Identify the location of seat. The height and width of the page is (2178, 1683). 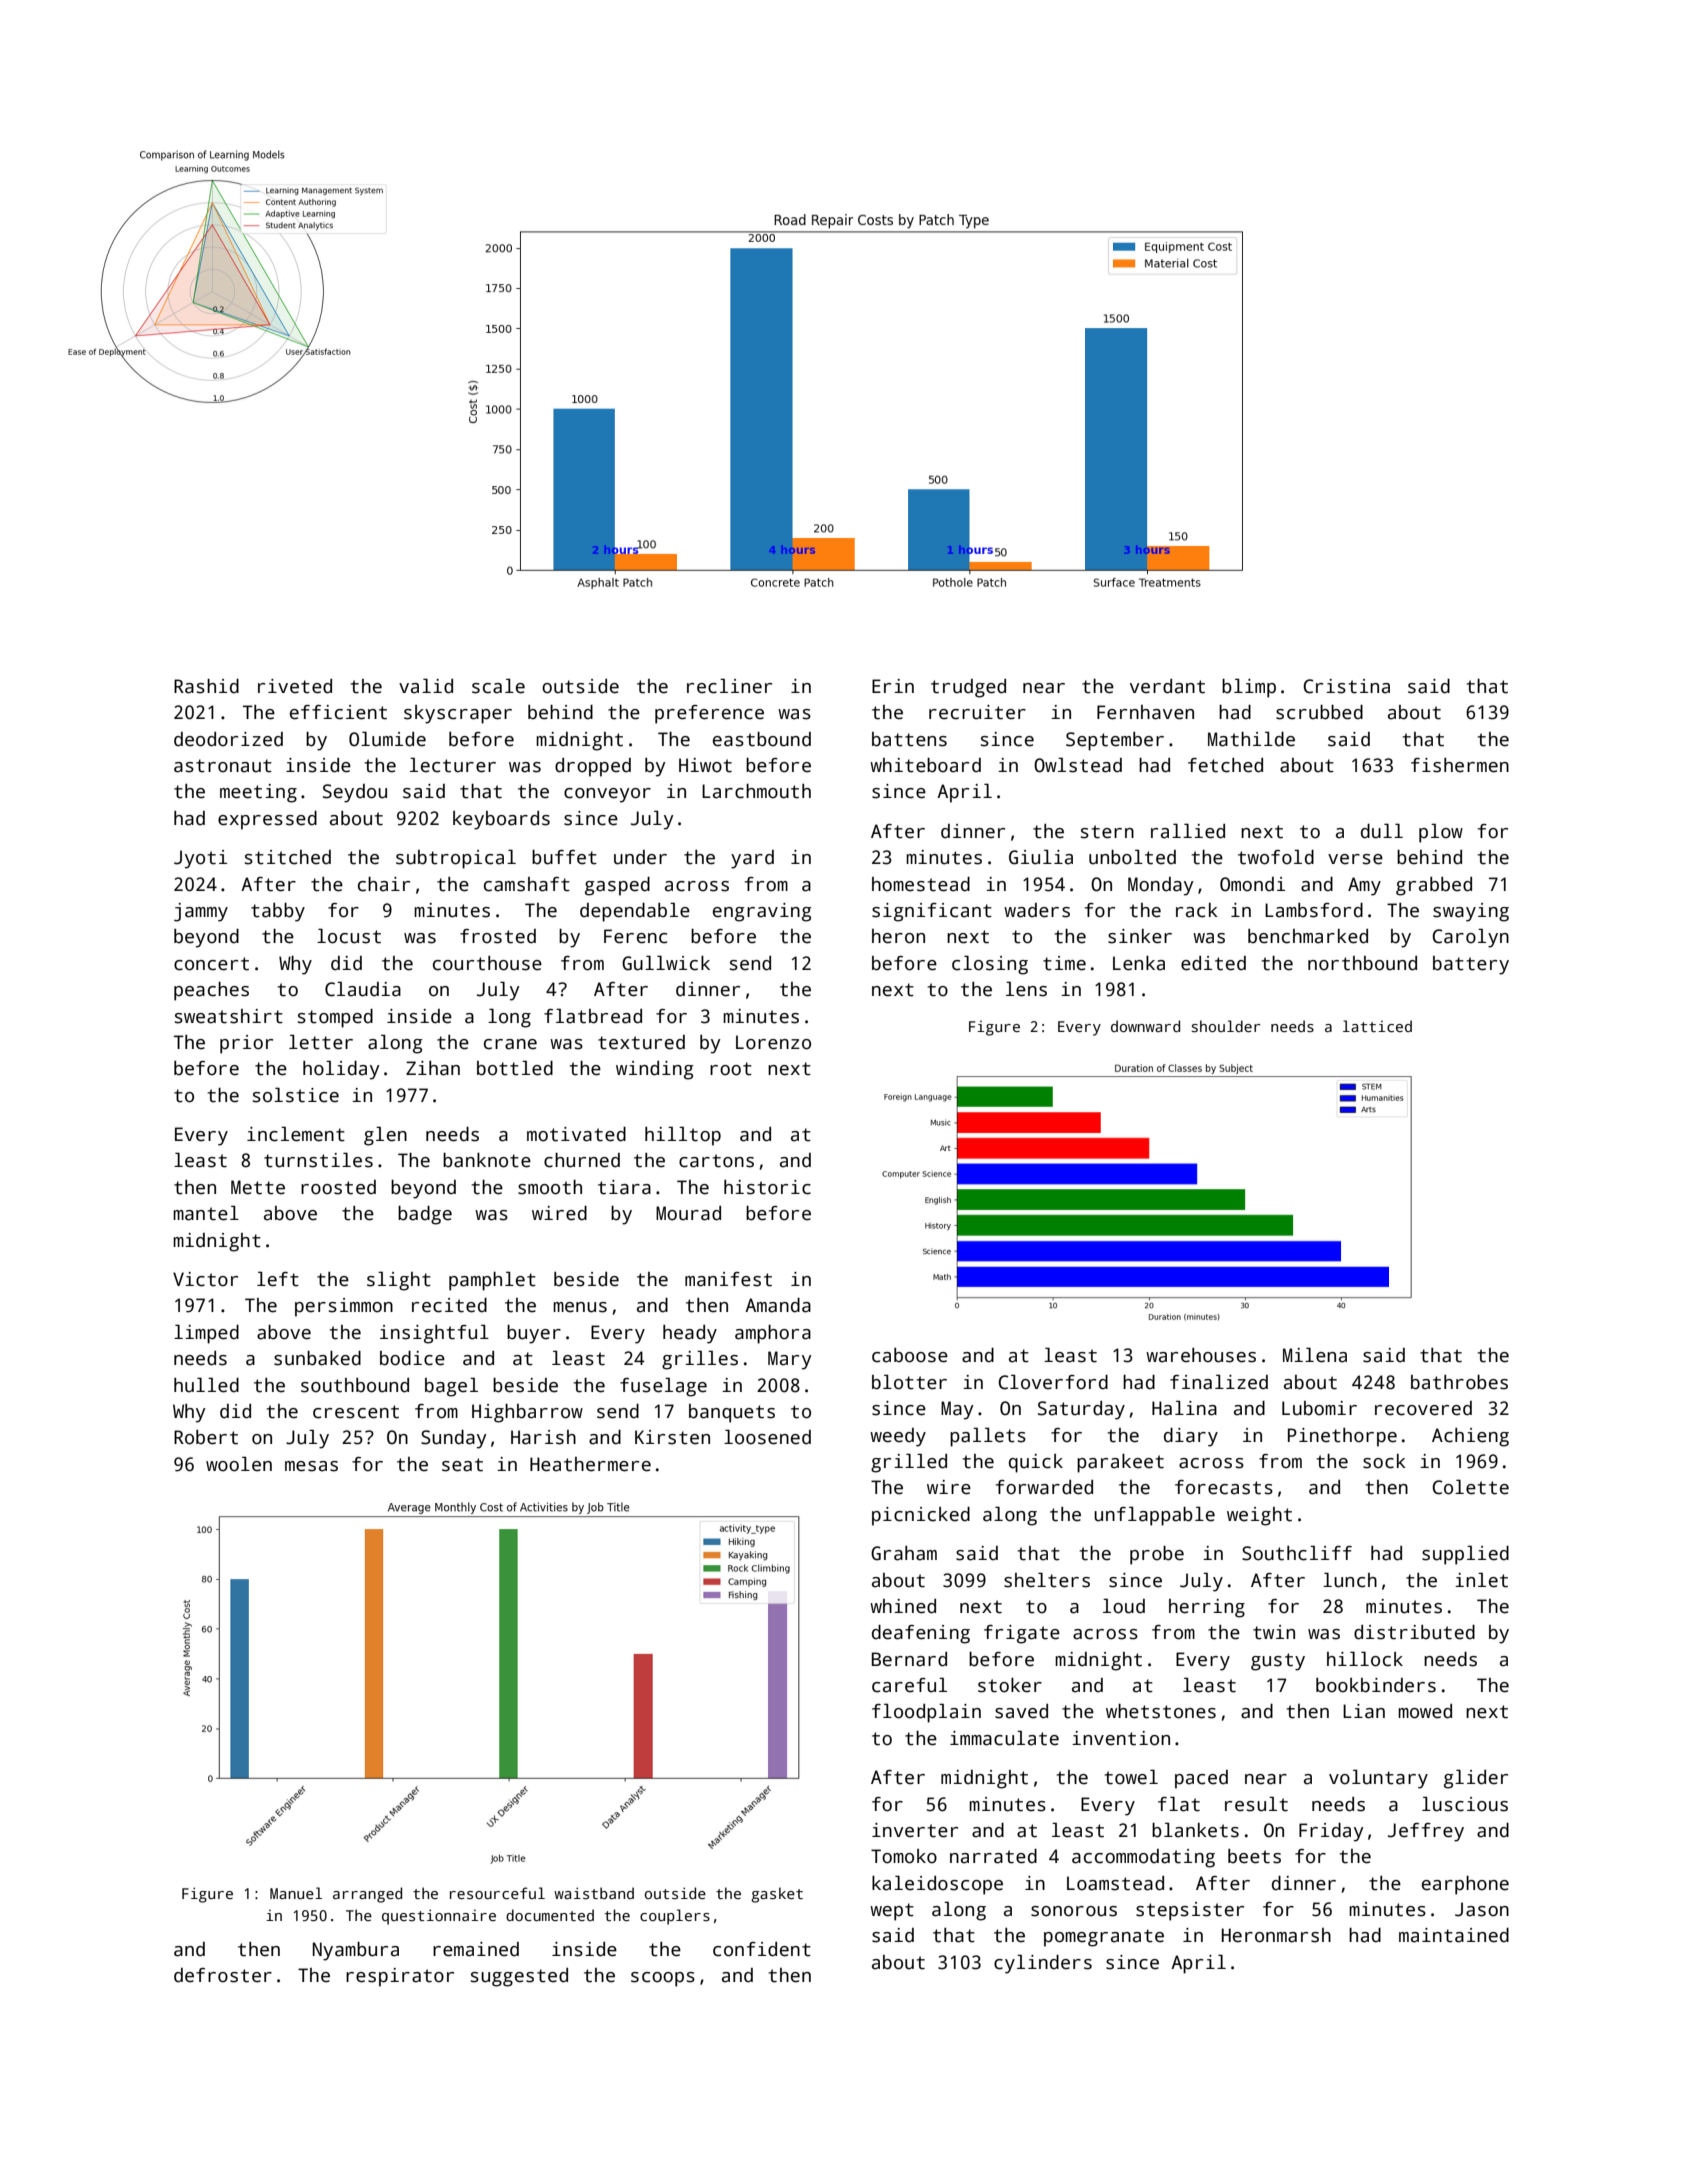
(462, 1465).
